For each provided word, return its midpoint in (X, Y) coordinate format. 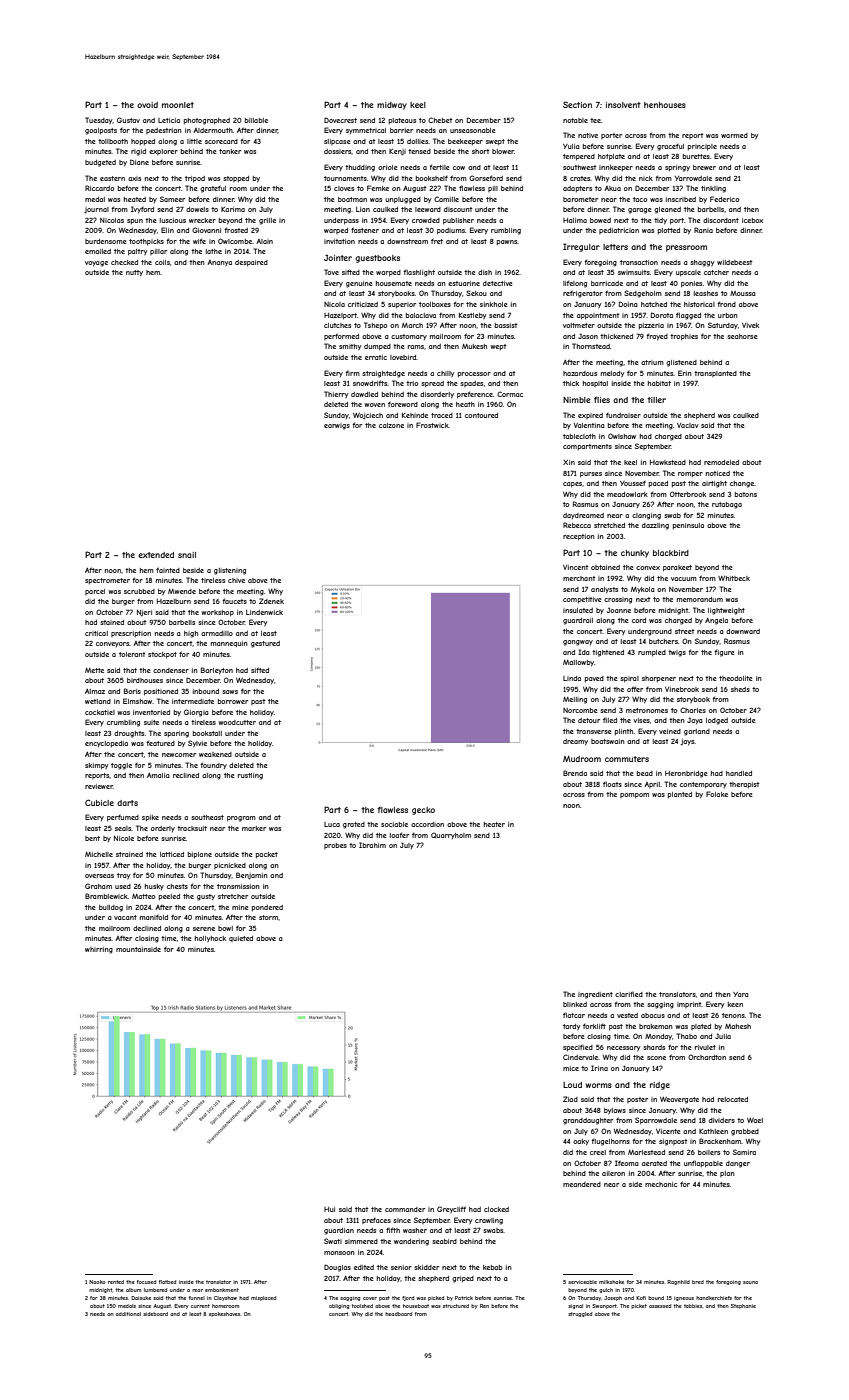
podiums (451, 231)
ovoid (147, 105)
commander (405, 1209)
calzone (391, 425)
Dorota (662, 315)
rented (116, 1282)
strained (129, 854)
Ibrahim (372, 845)
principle (702, 147)
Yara (741, 994)
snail (187, 555)
